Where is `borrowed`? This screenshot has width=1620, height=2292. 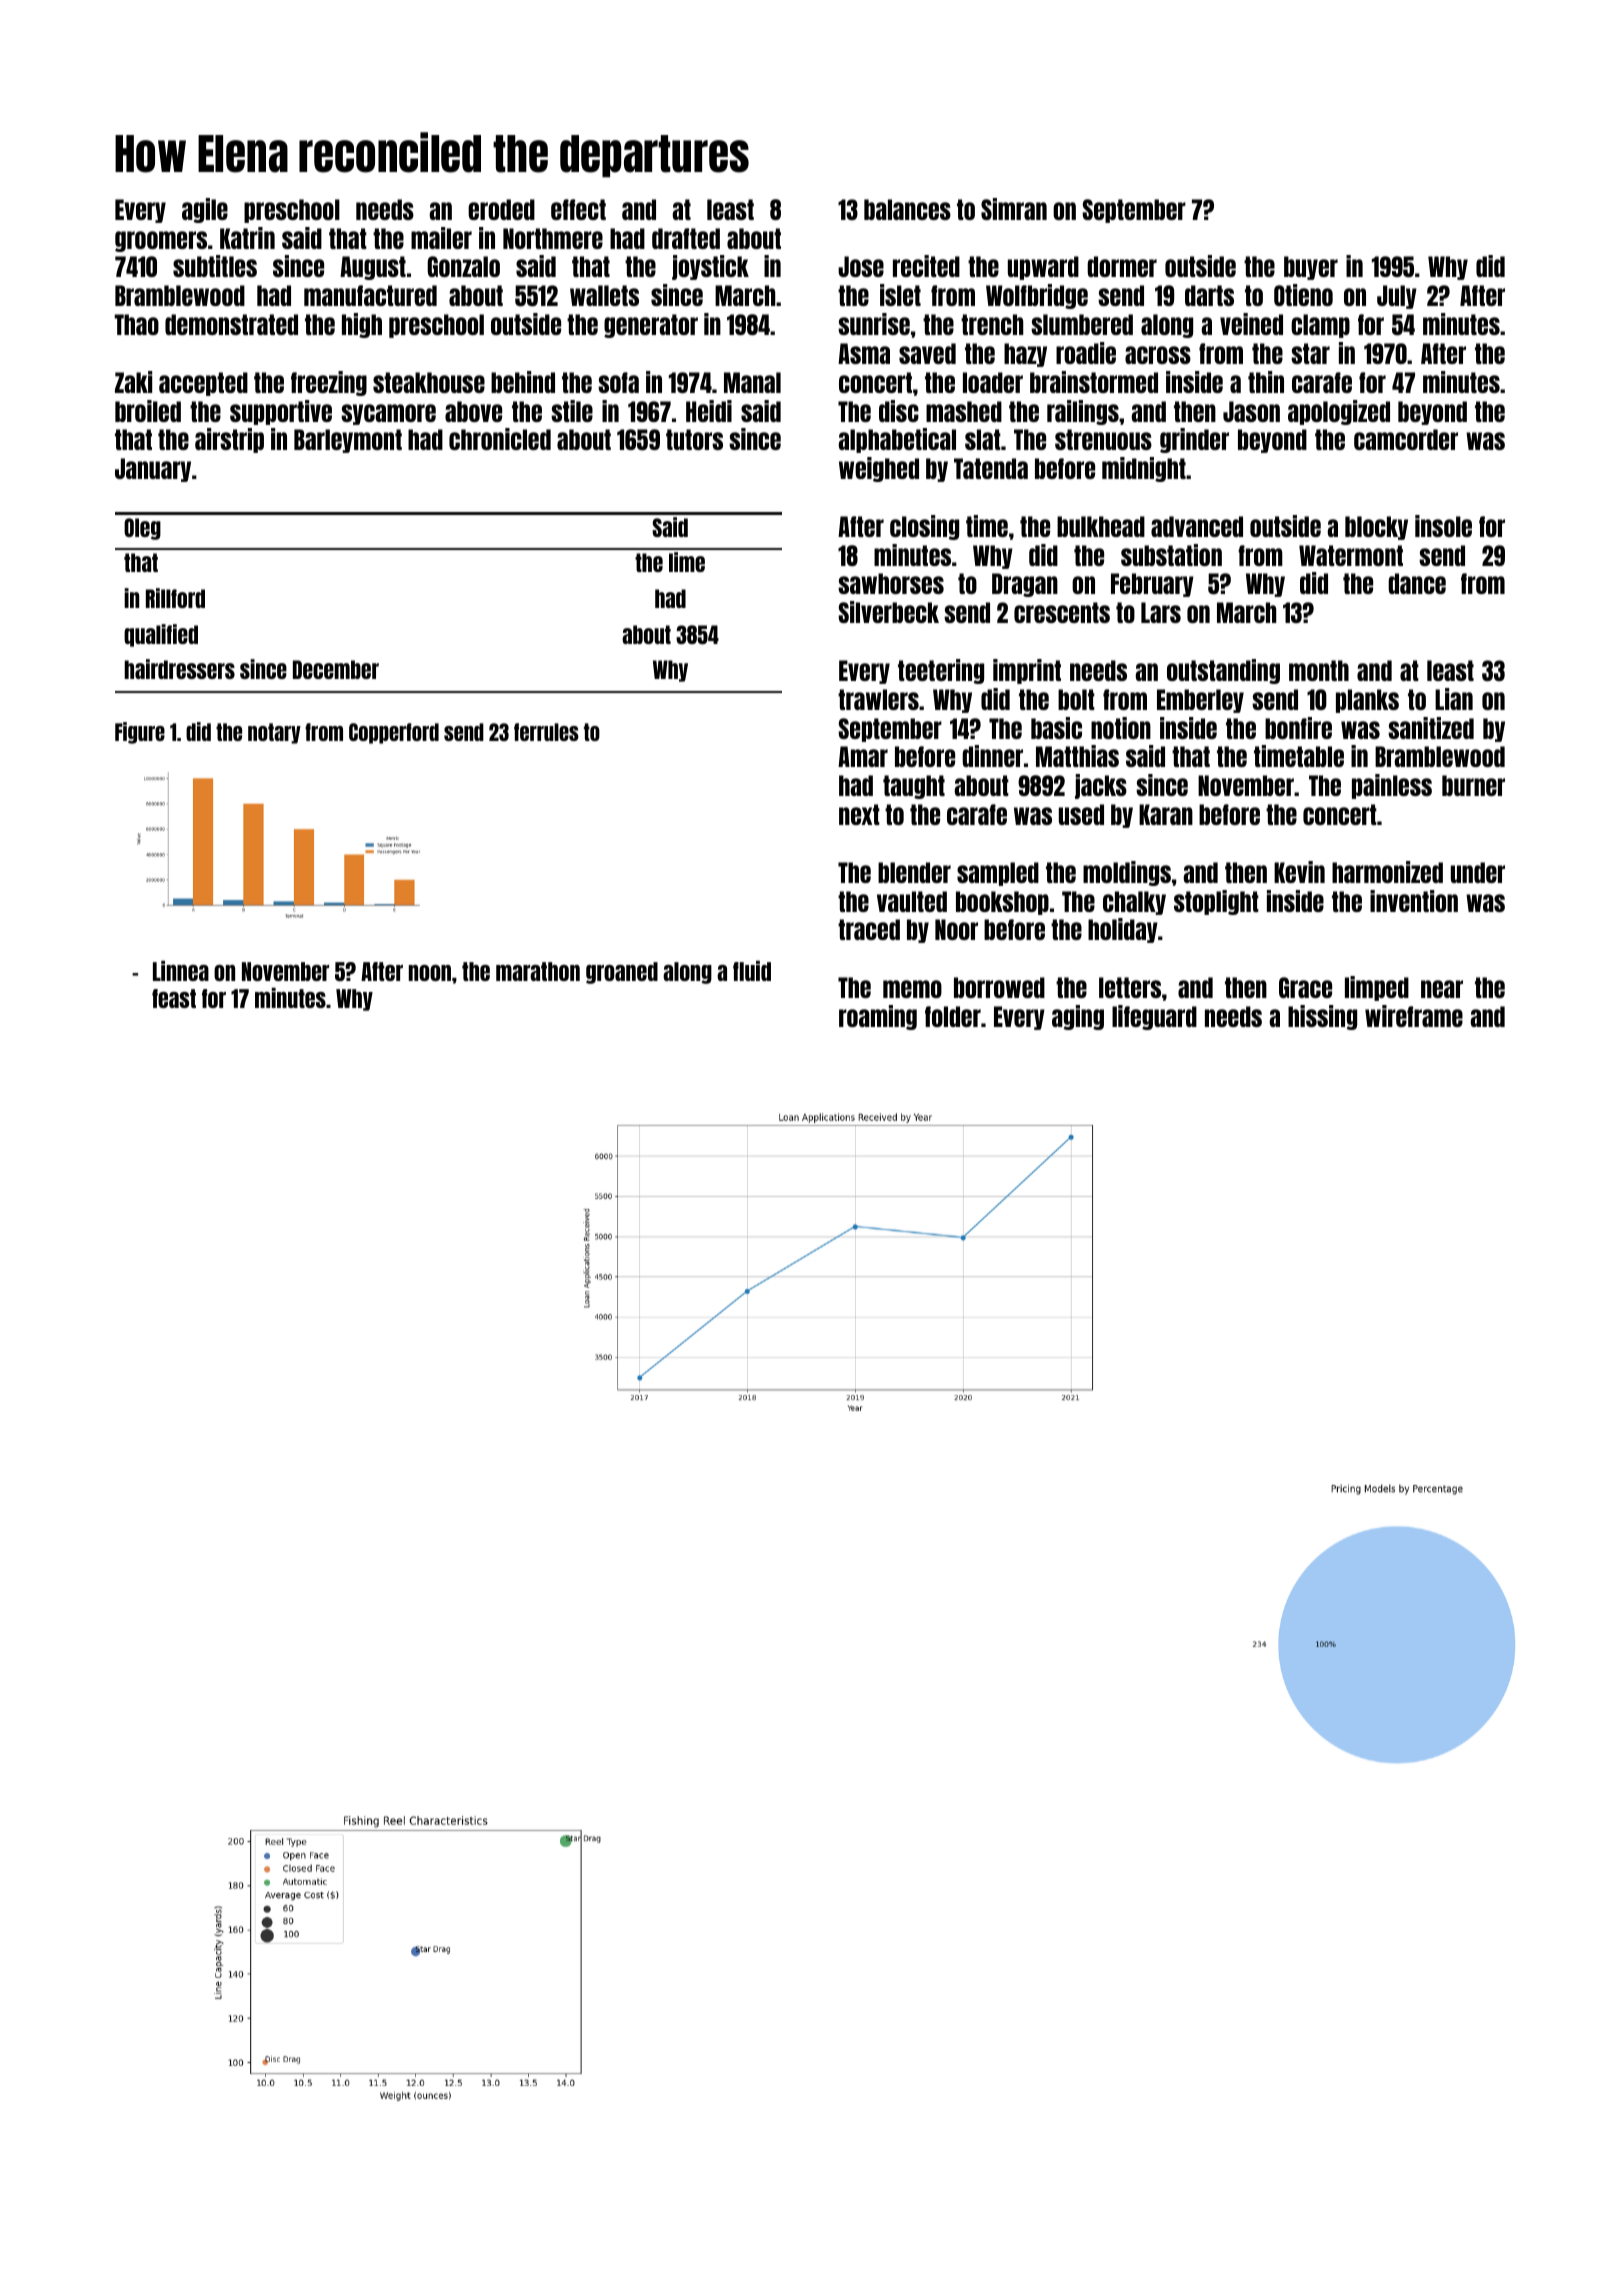 borrowed is located at coordinates (999, 987).
